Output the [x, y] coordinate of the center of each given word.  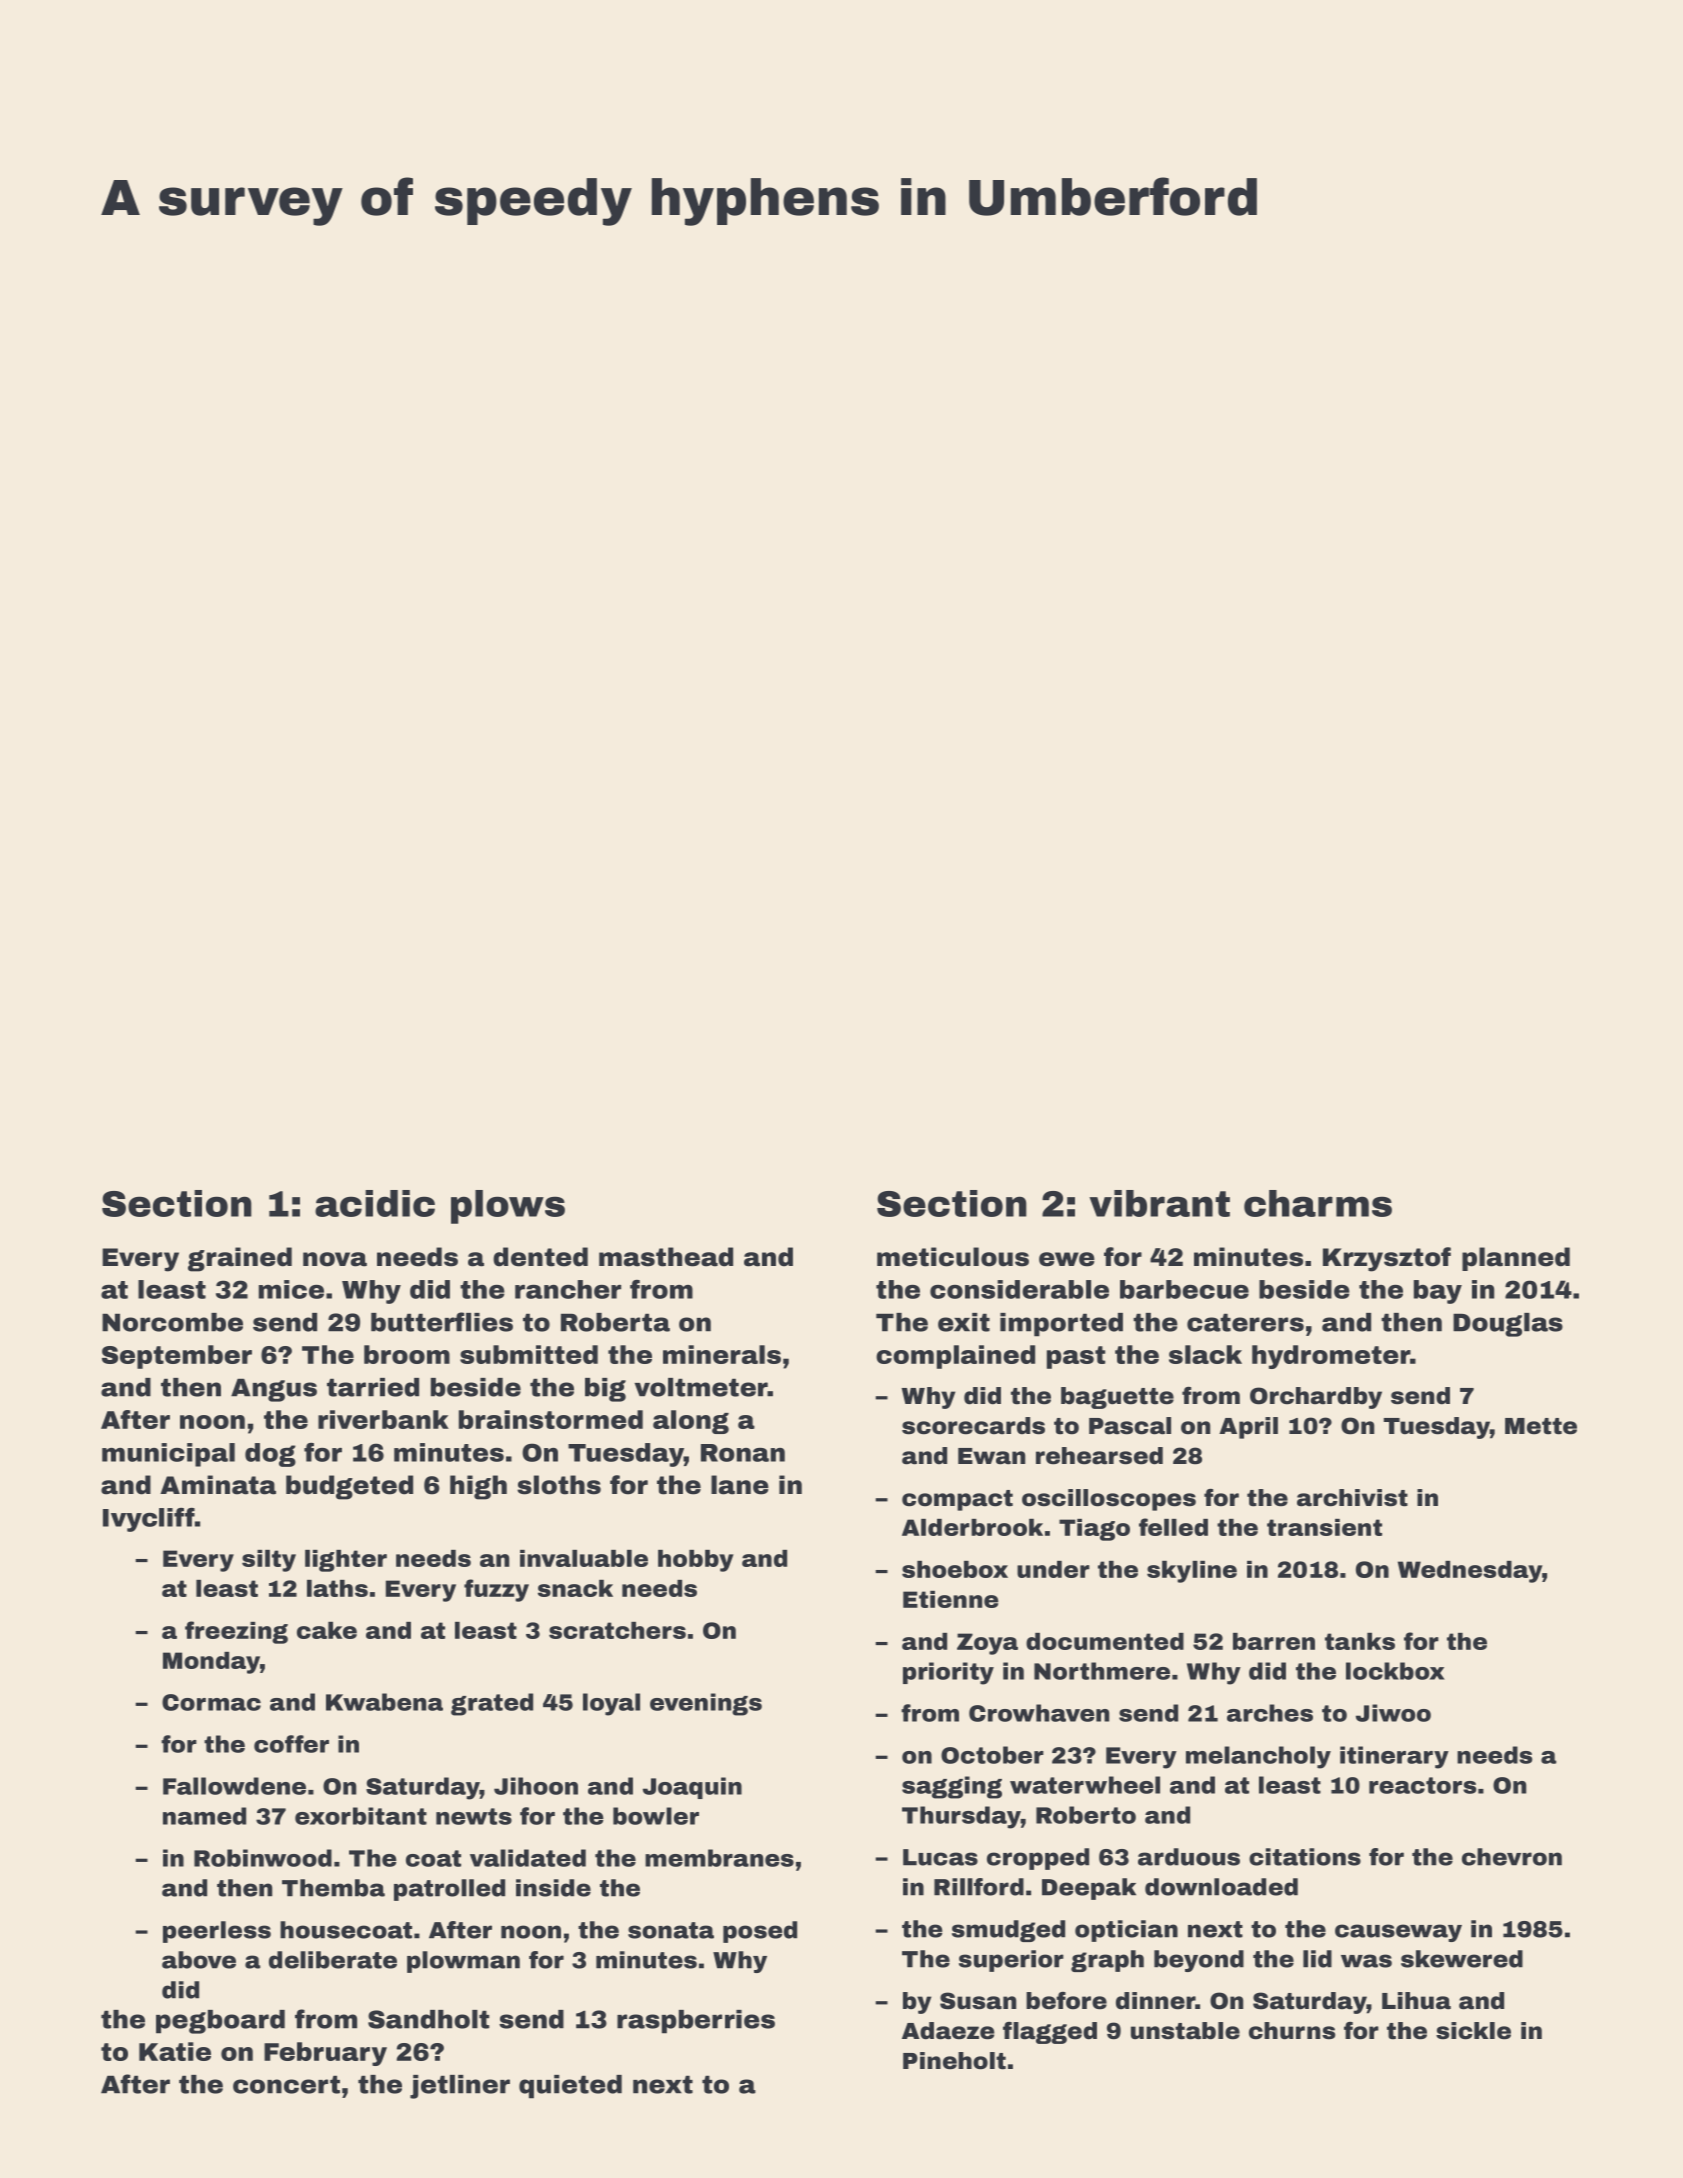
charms [1318, 1203]
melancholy [1258, 1757]
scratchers [617, 1630]
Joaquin [692, 1788]
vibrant [1159, 1203]
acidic [375, 1203]
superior [1011, 1961]
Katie [175, 2051]
